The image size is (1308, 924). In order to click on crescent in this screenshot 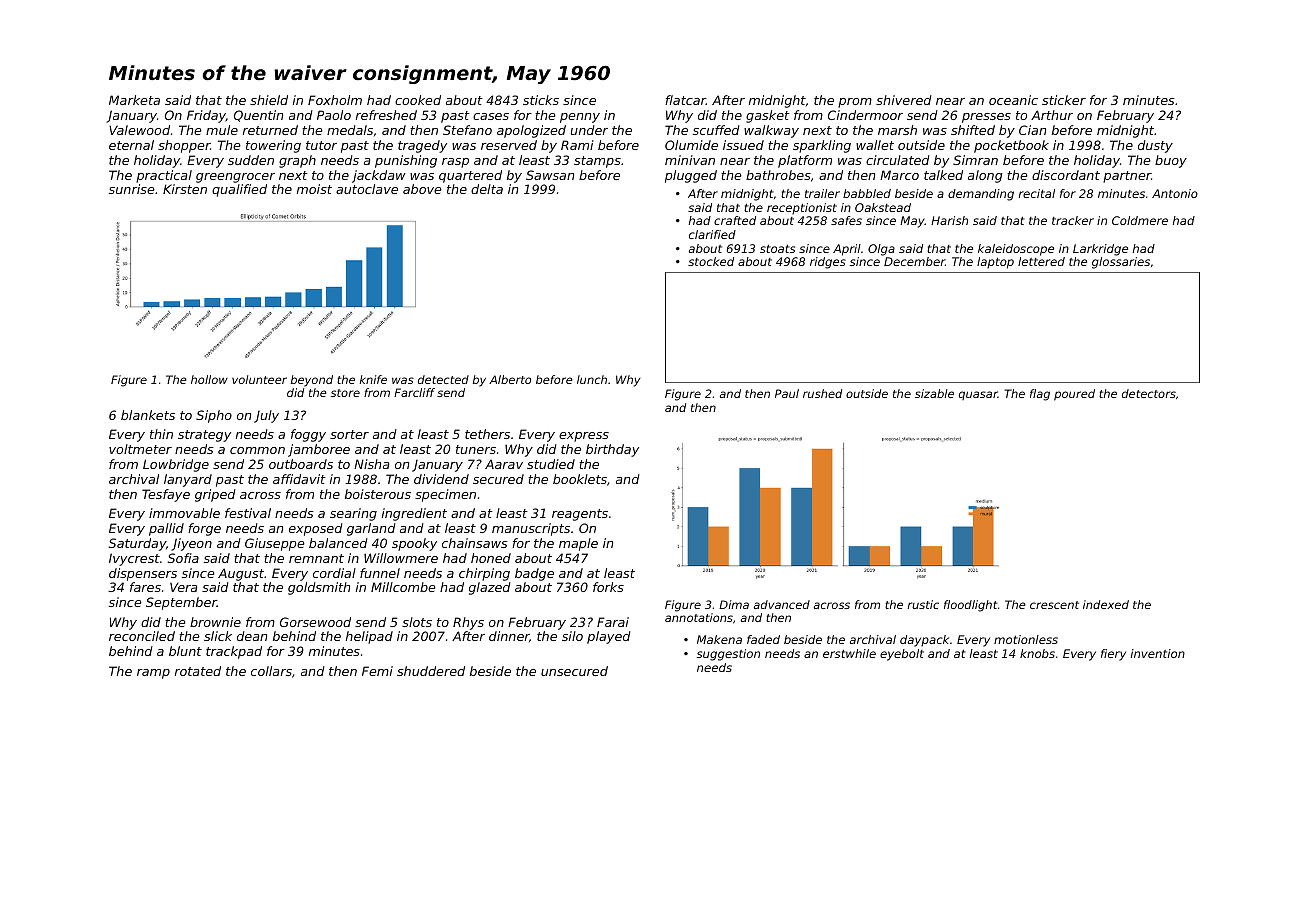, I will do `click(1054, 605)`.
